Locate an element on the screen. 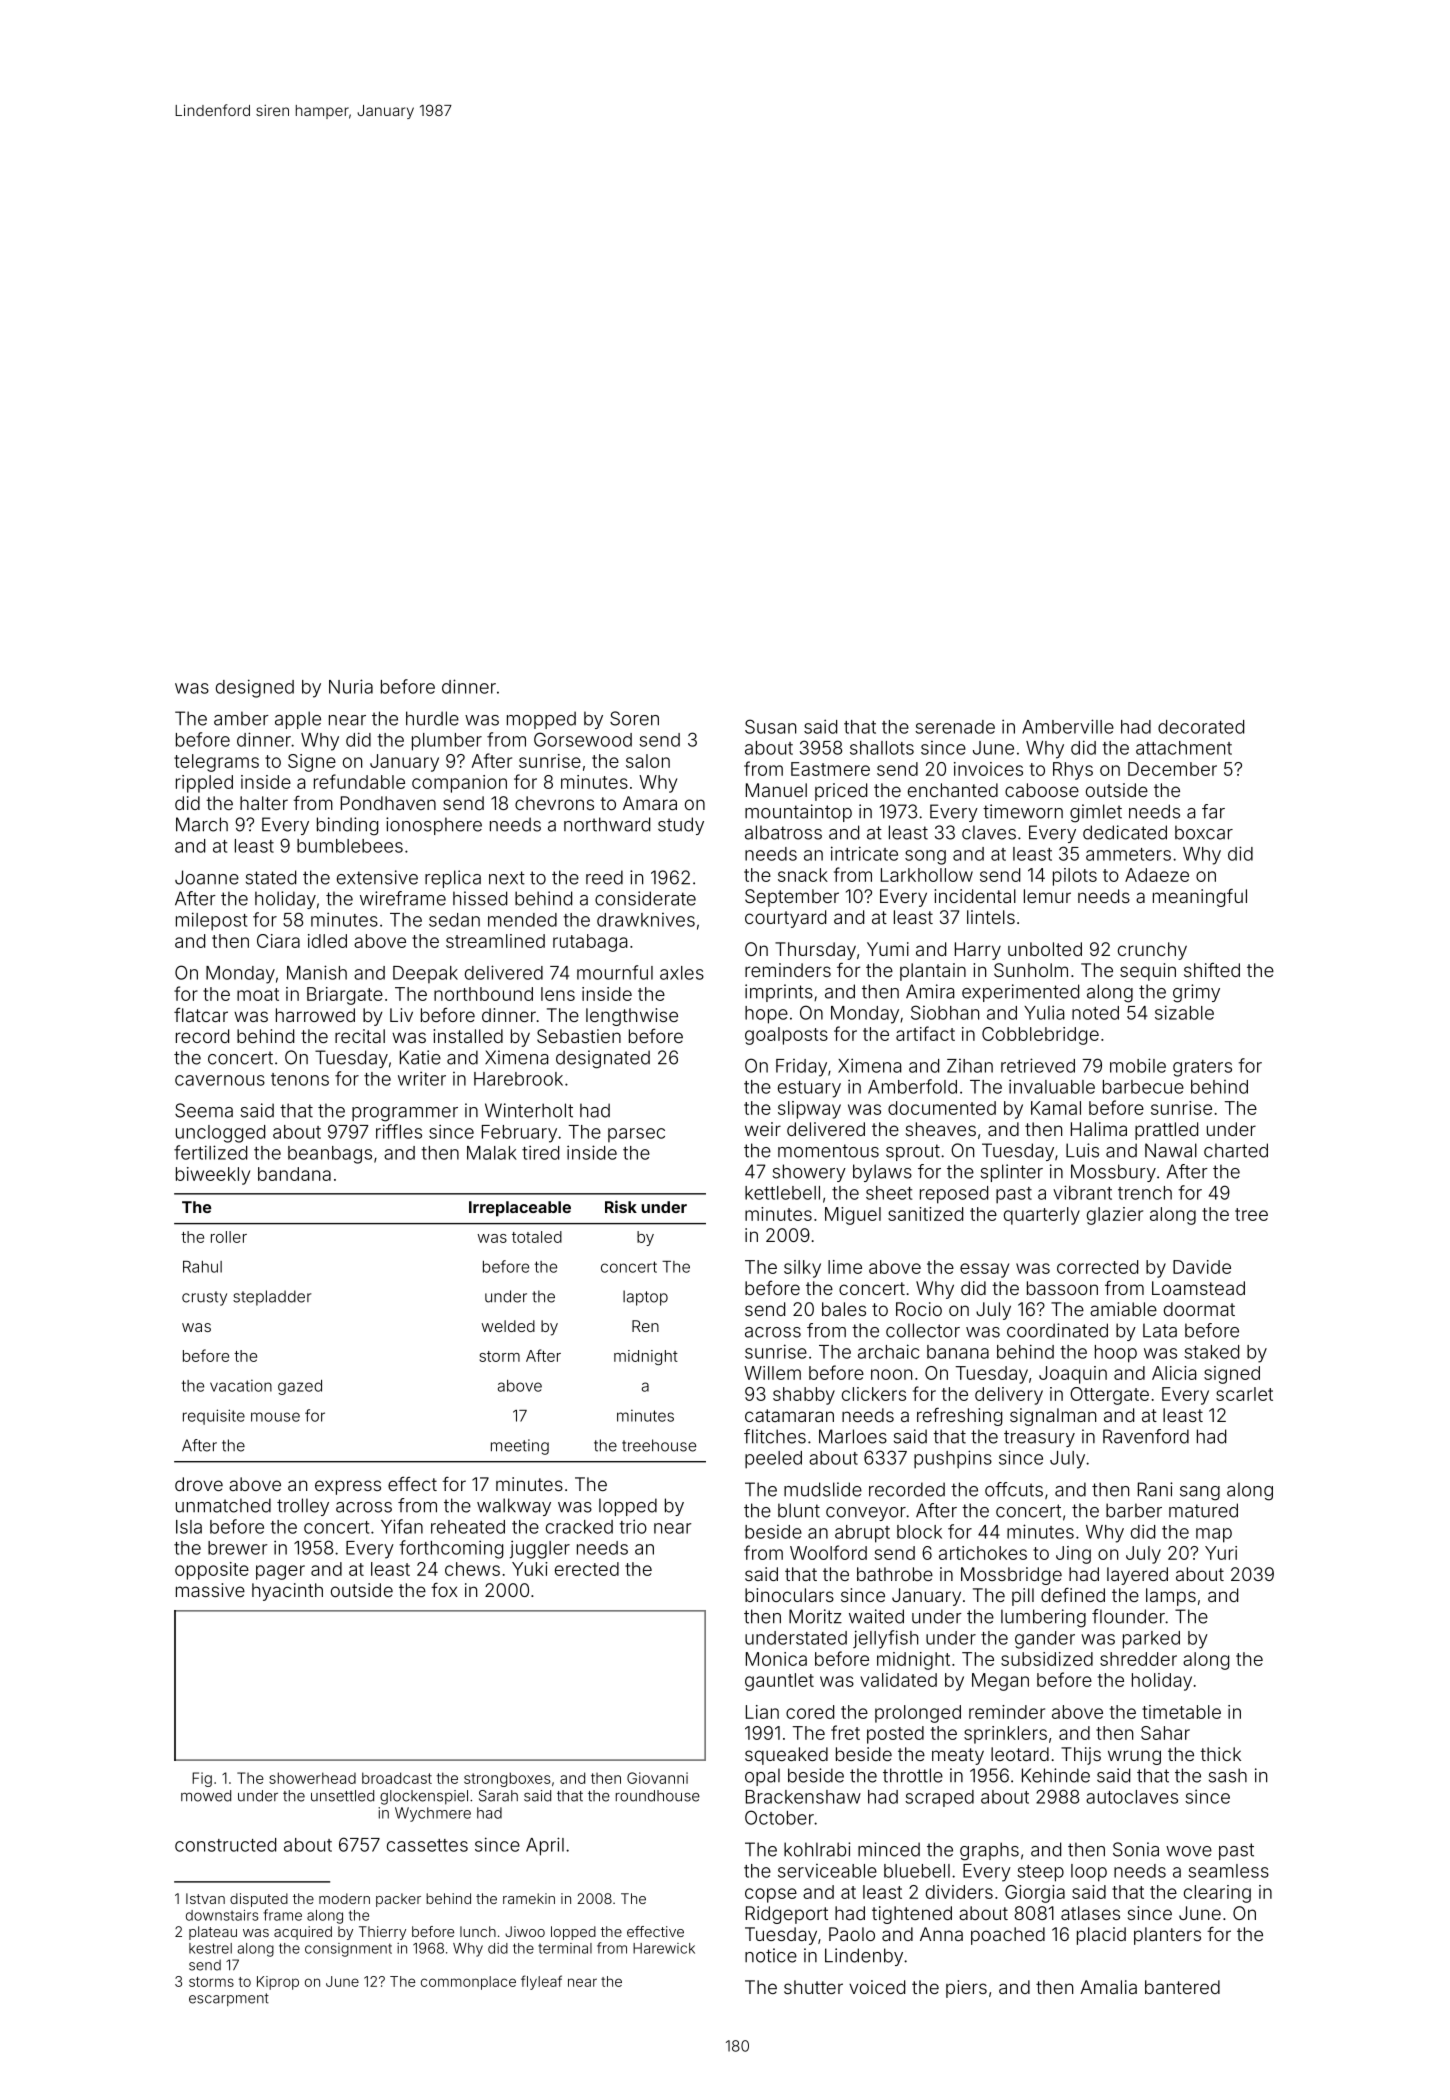 Image resolution: width=1450 pixels, height=2100 pixels. tired is located at coordinates (540, 1152).
